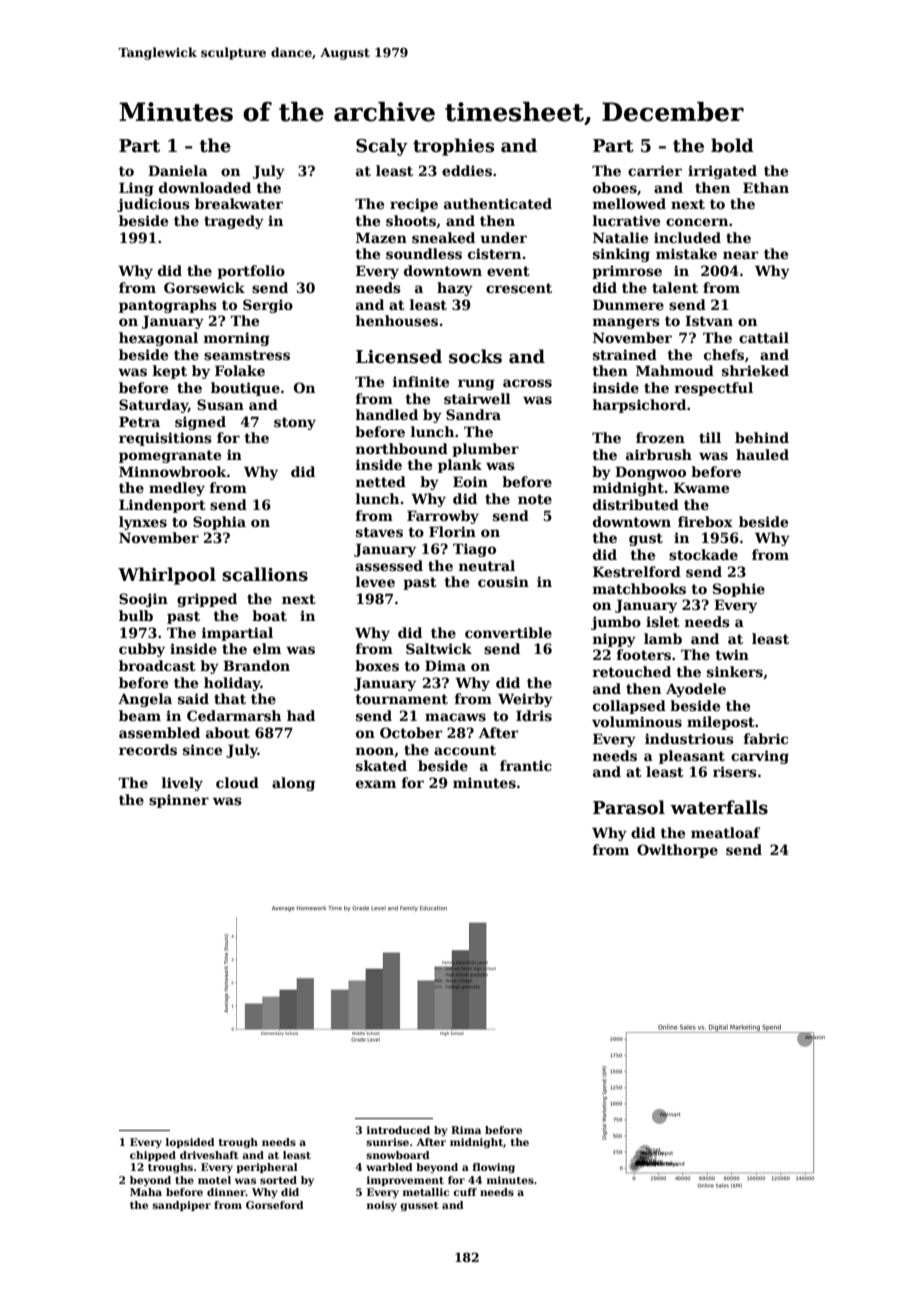 Image resolution: width=908 pixels, height=1316 pixels. What do you see at coordinates (627, 272) in the screenshot?
I see `primrose` at bounding box center [627, 272].
